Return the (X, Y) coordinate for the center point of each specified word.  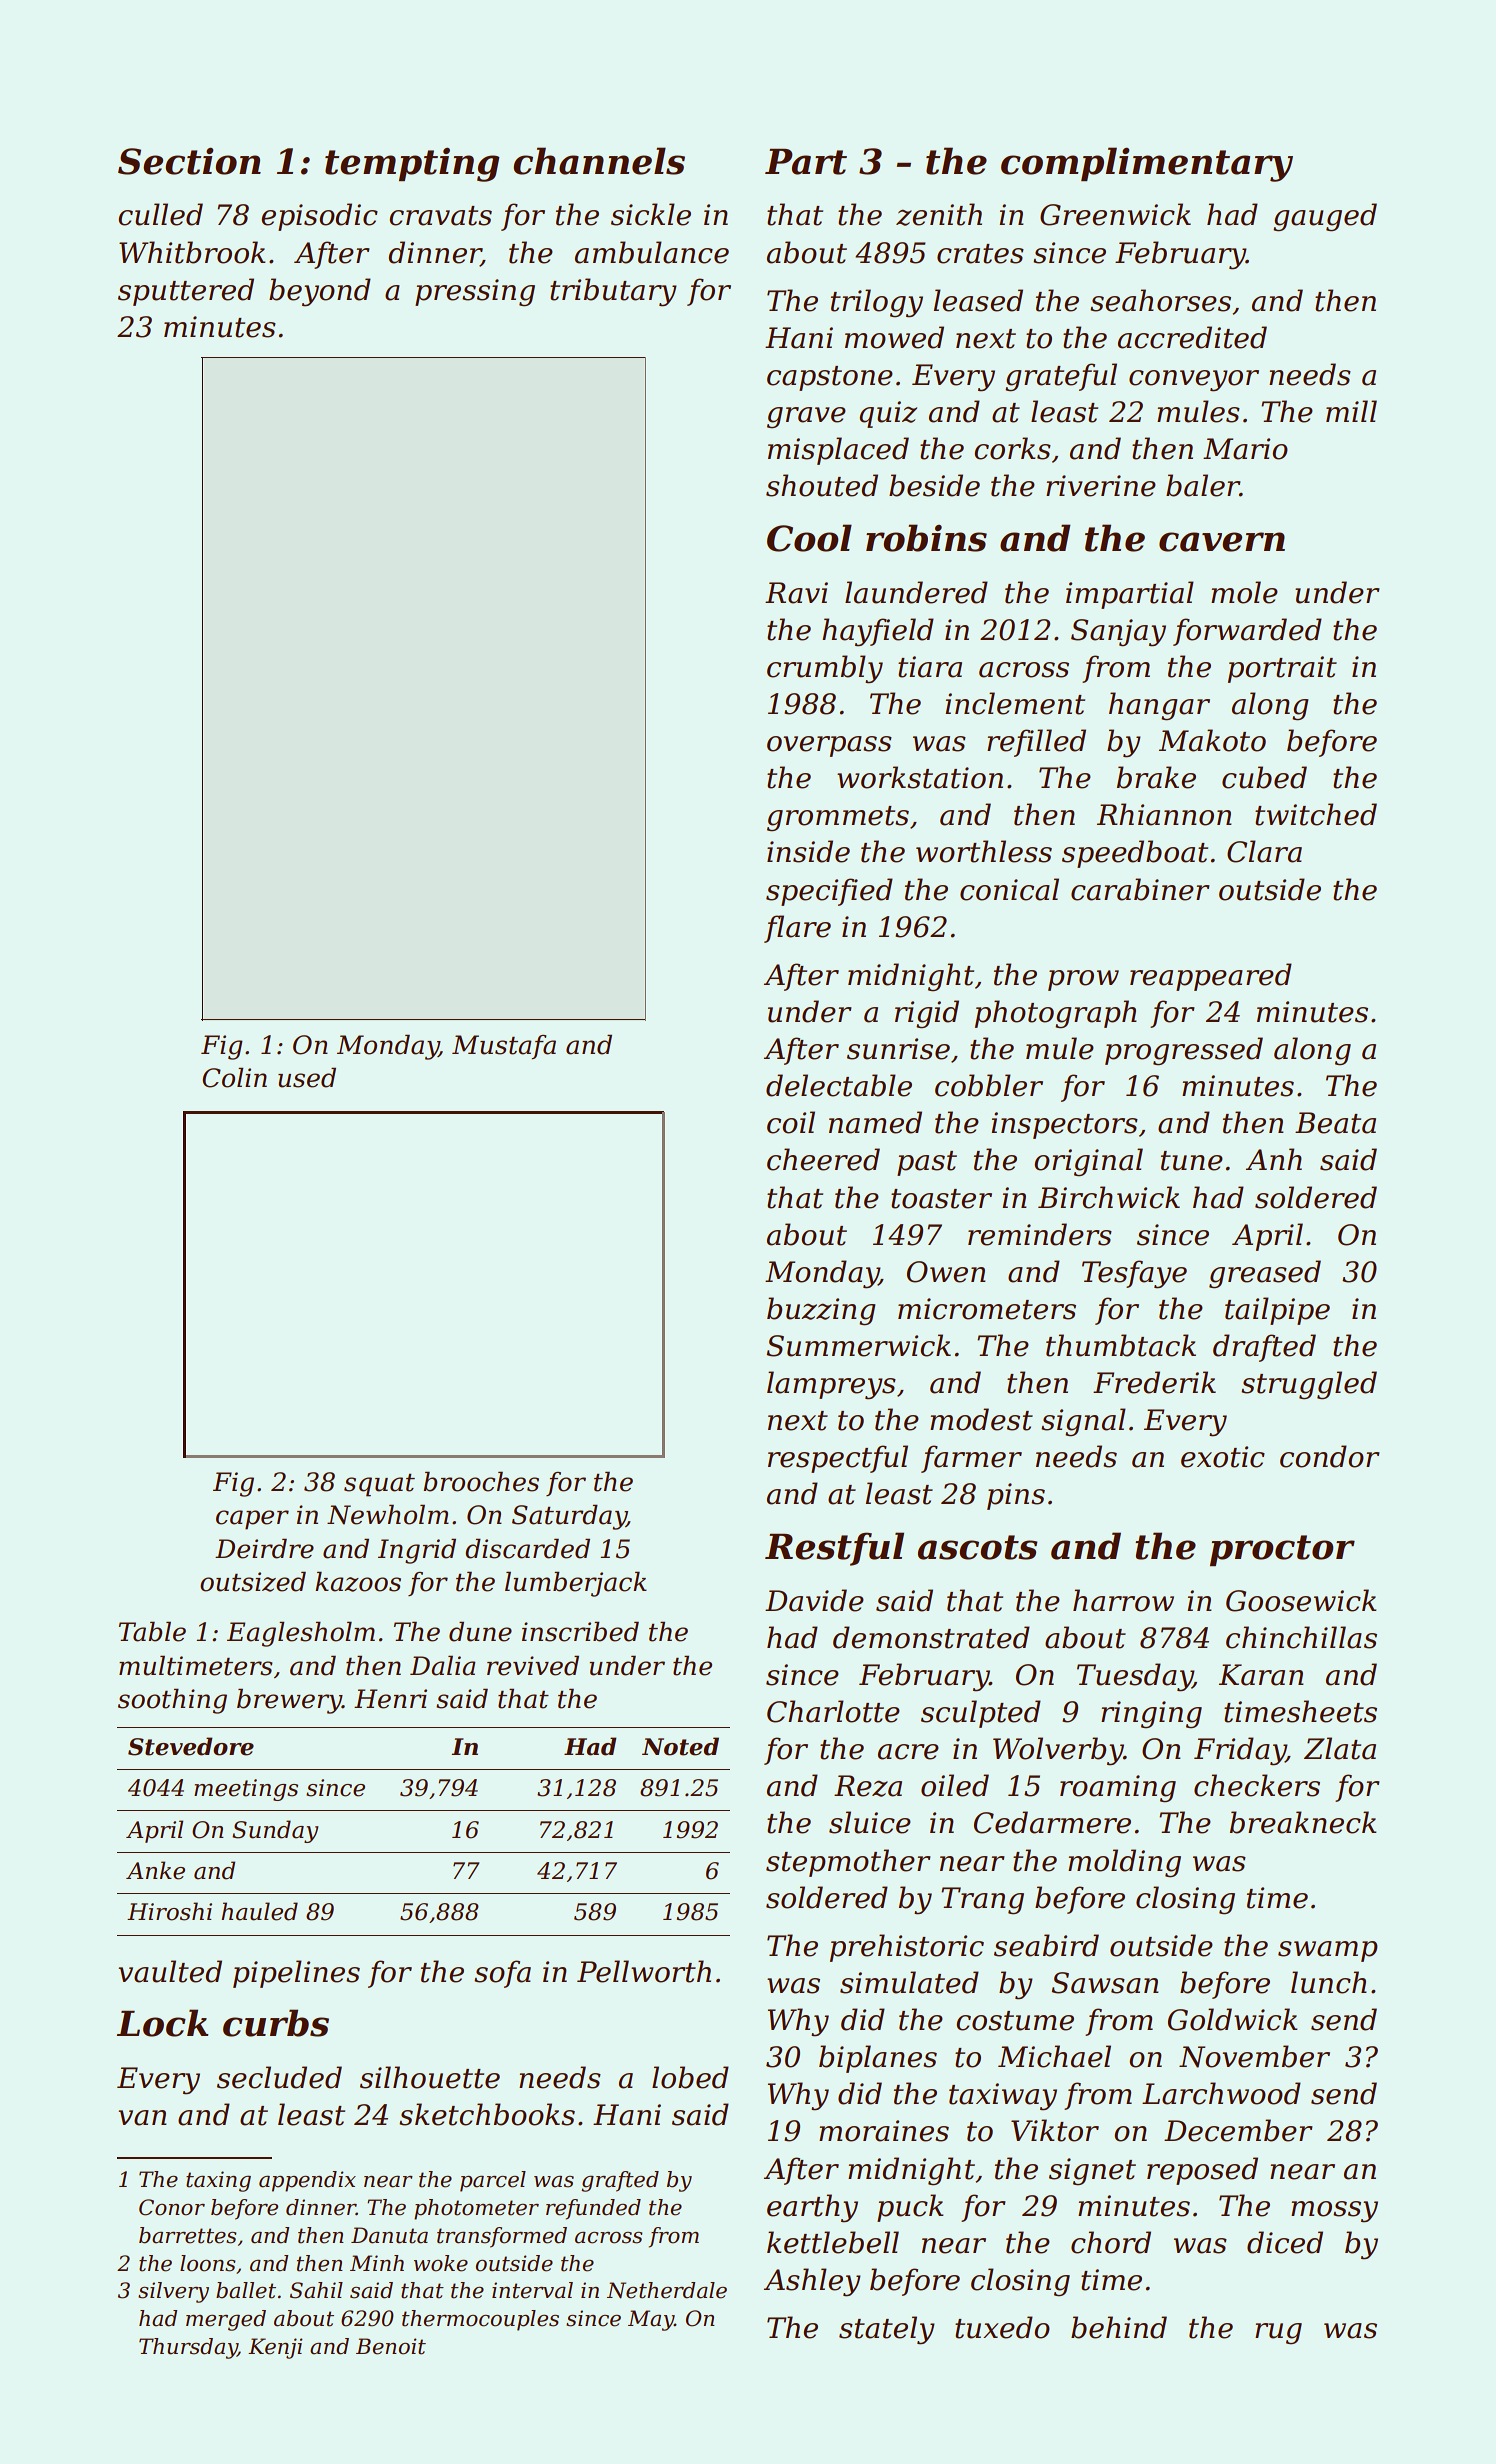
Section (189, 161)
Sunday (275, 1831)
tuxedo (1002, 2327)
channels (599, 161)
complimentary (1147, 164)
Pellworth (644, 1971)
